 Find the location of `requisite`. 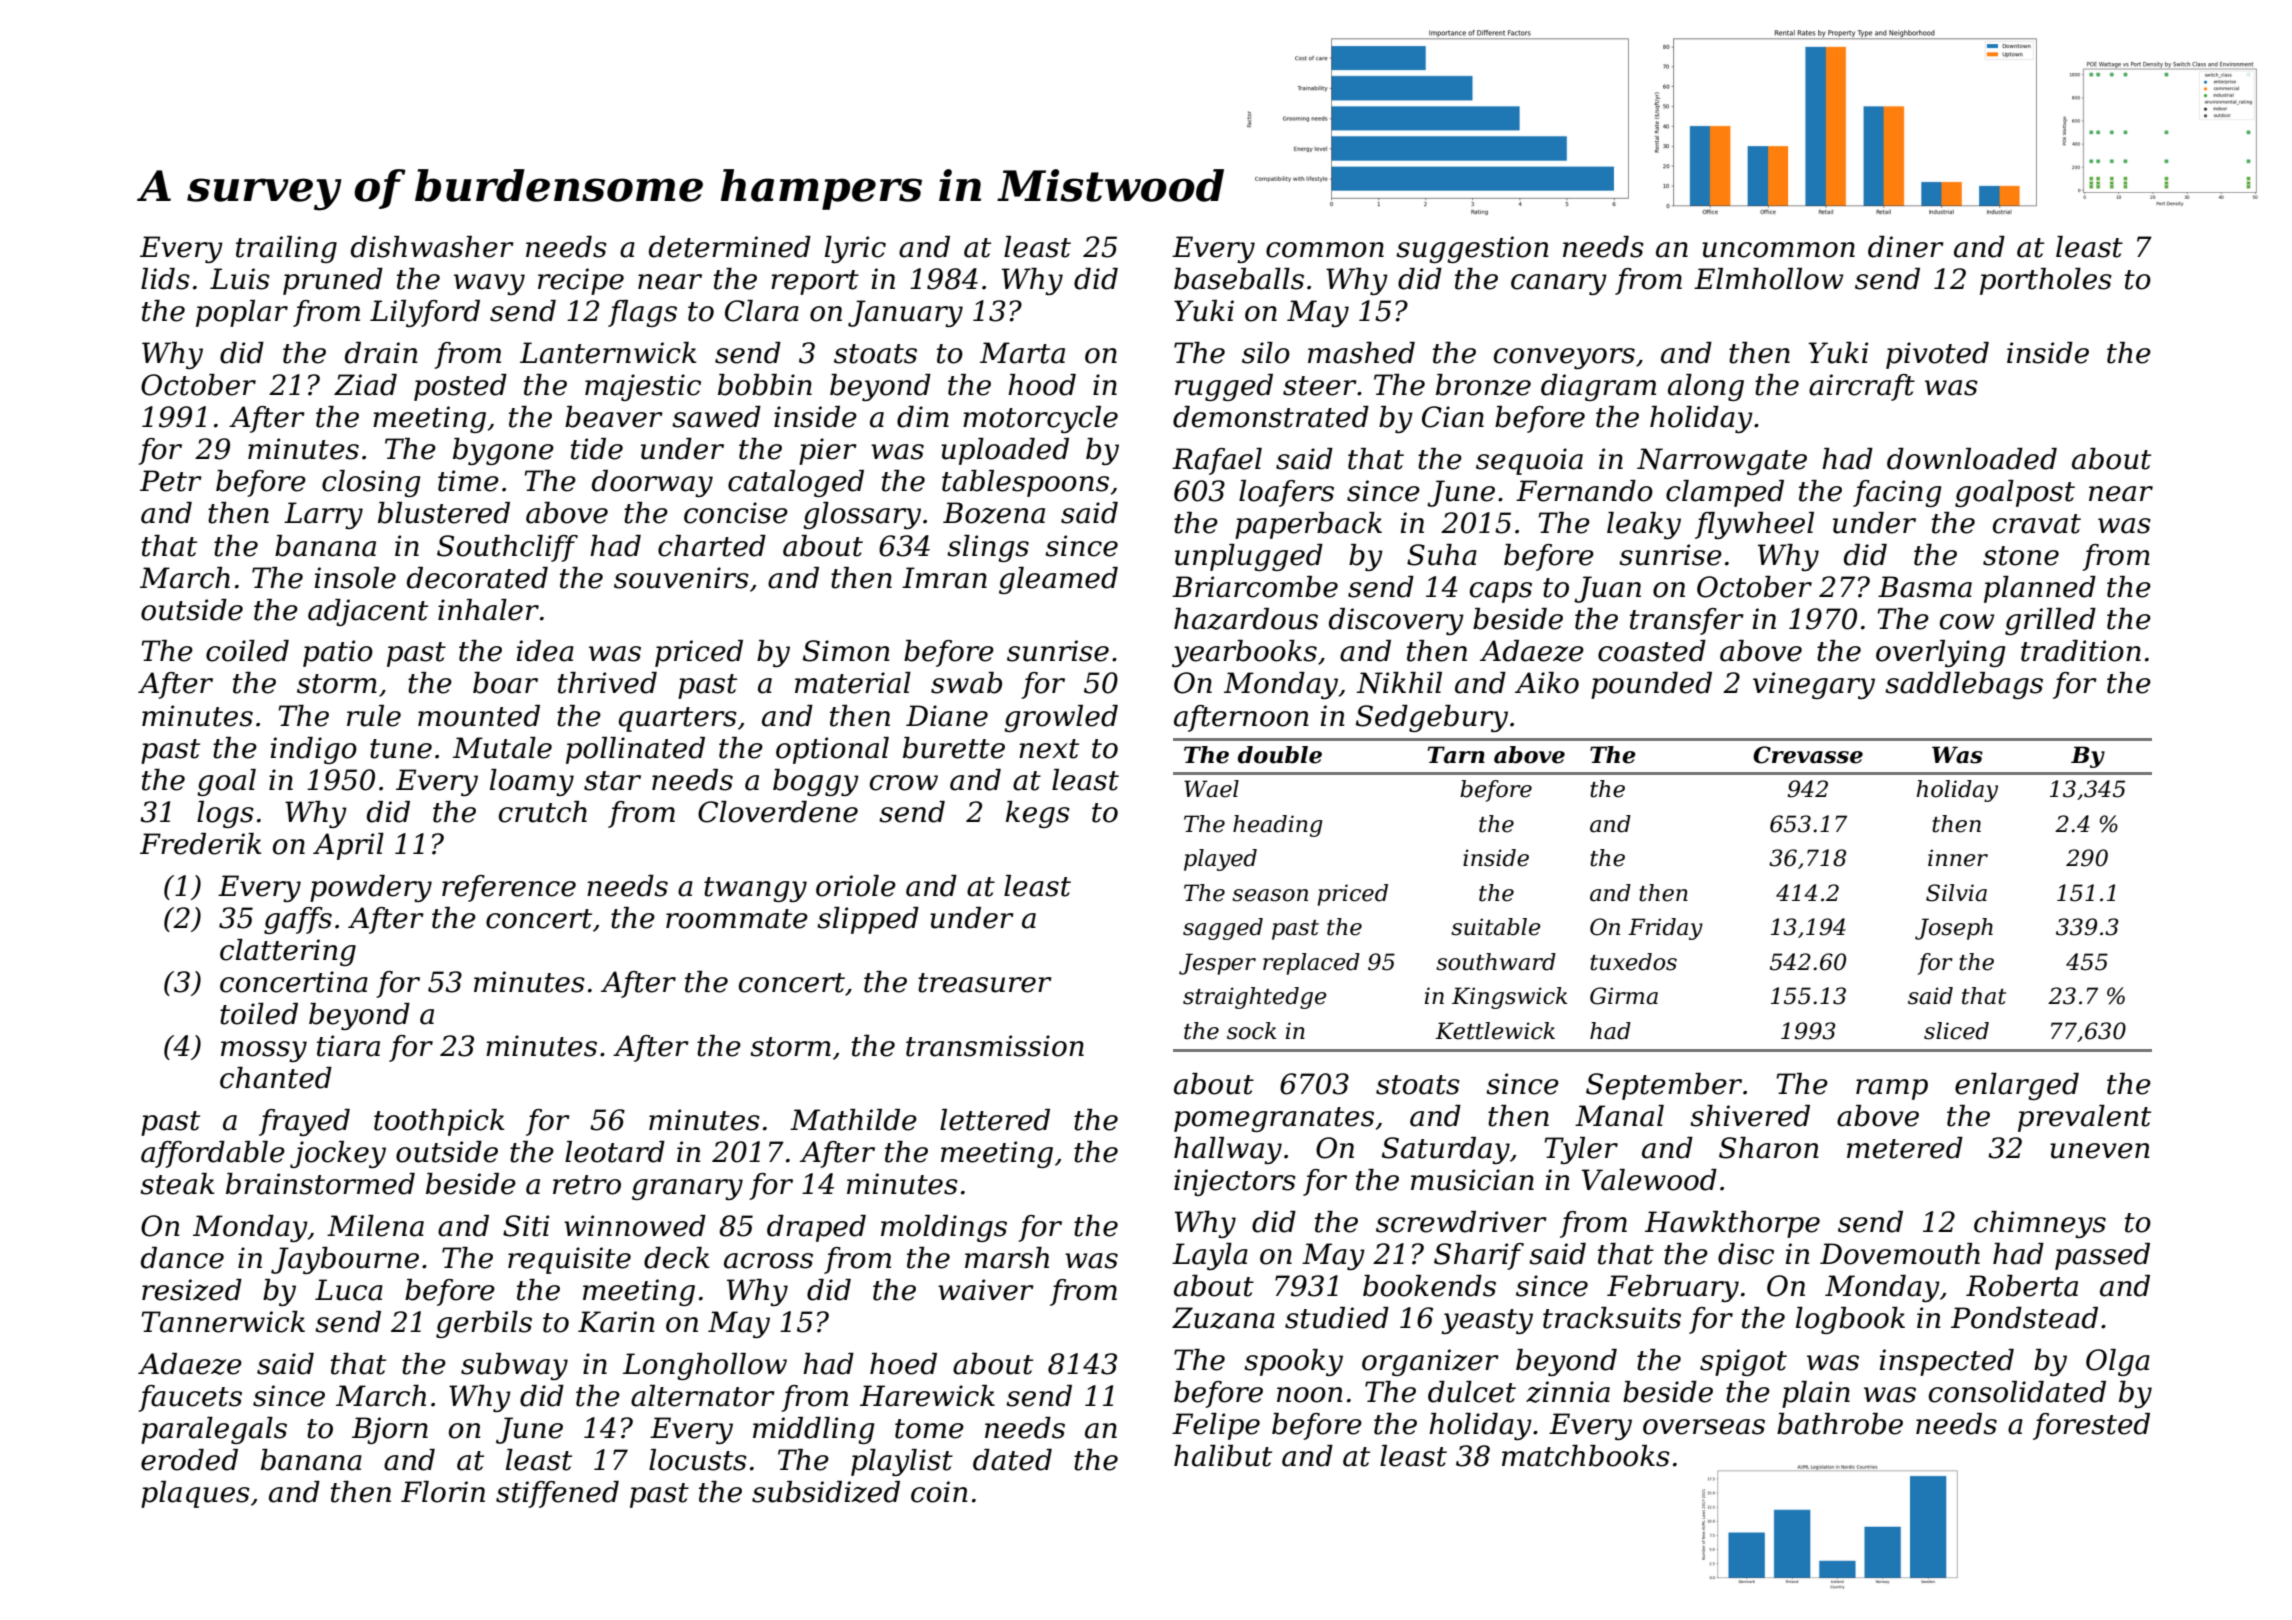

requisite is located at coordinates (569, 1260).
